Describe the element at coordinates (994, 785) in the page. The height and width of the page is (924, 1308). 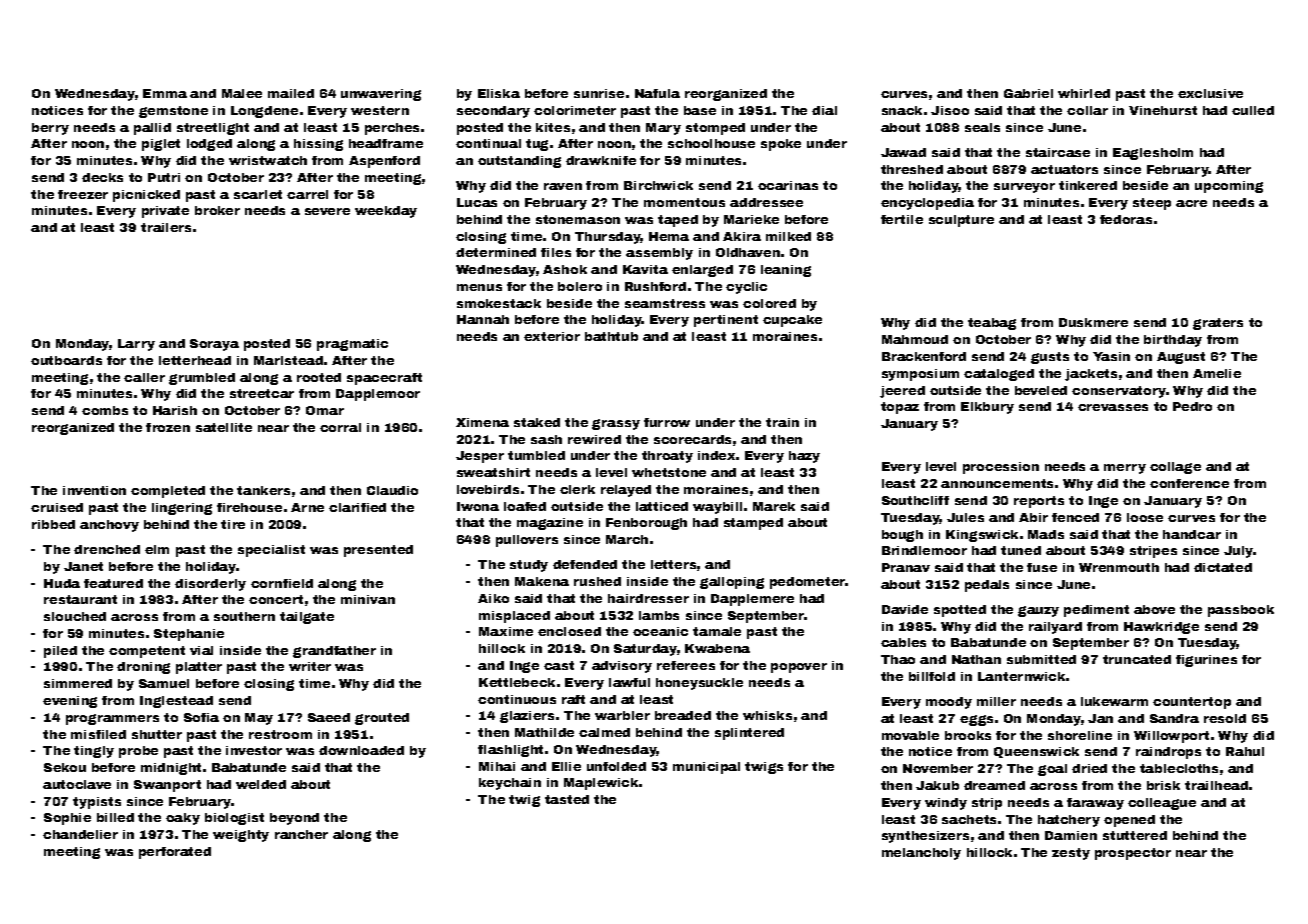
I see `dreamed` at that location.
